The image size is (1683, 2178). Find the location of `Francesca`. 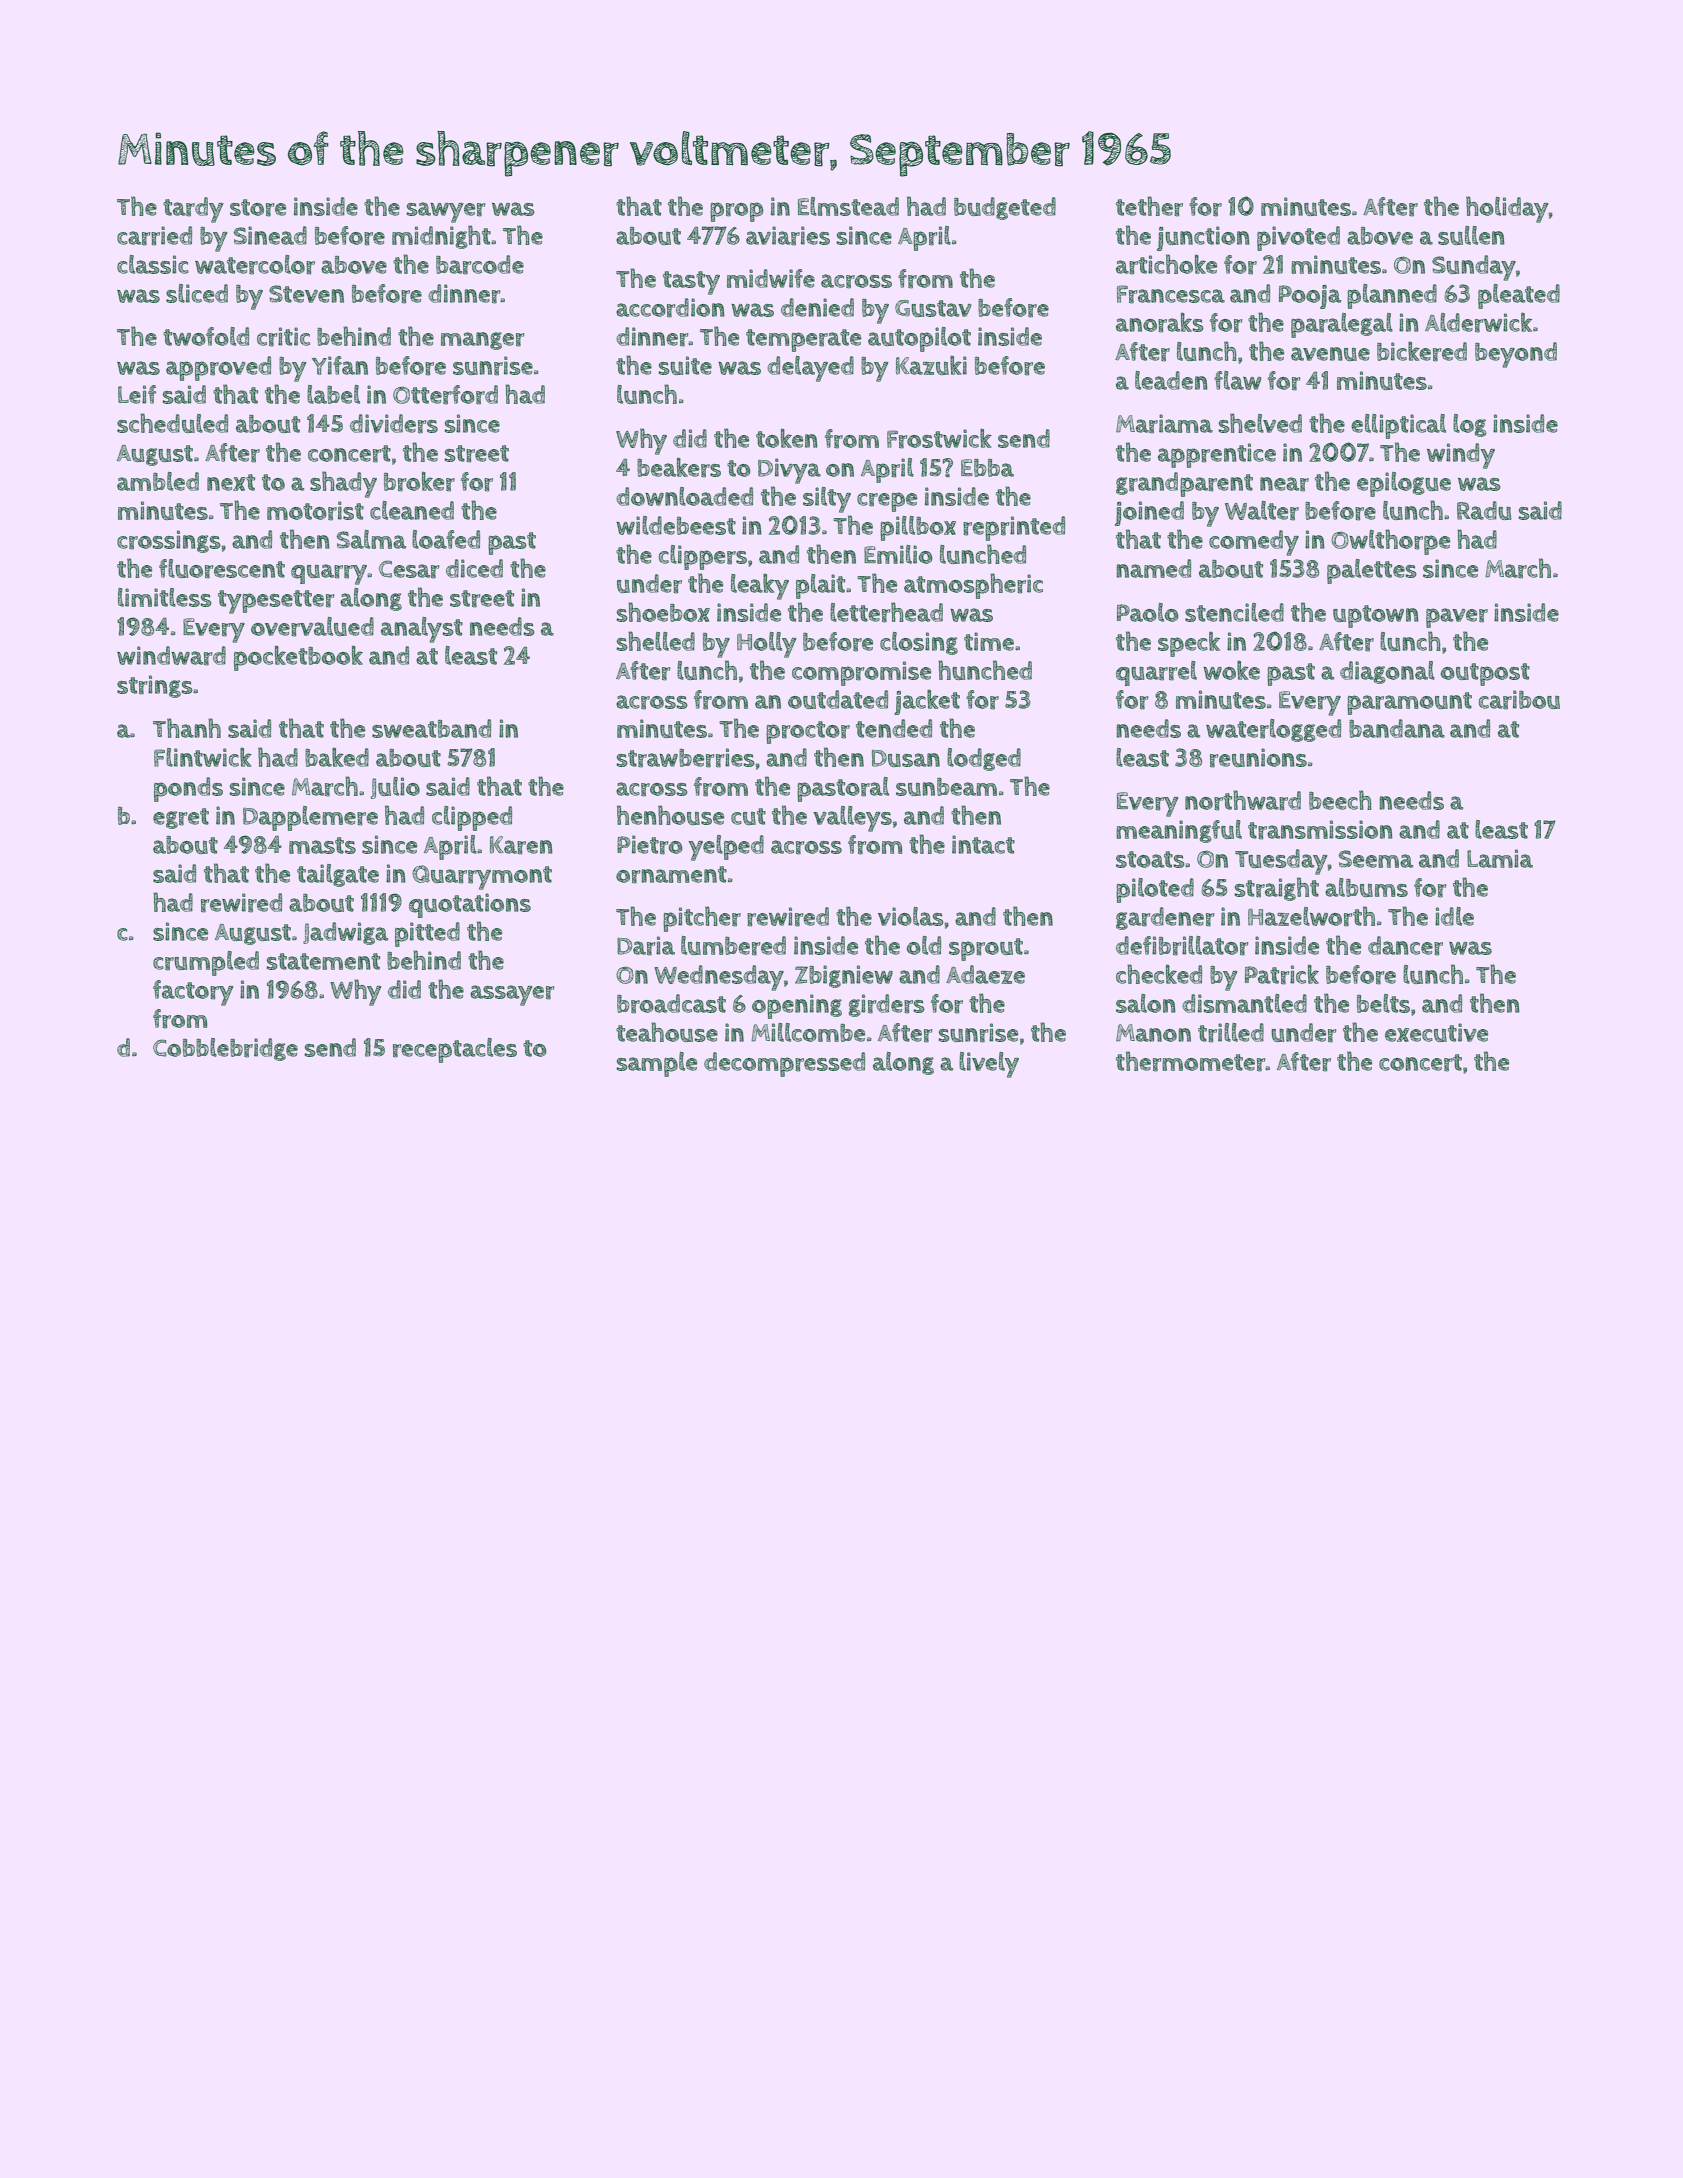

Francesca is located at coordinates (1171, 294).
